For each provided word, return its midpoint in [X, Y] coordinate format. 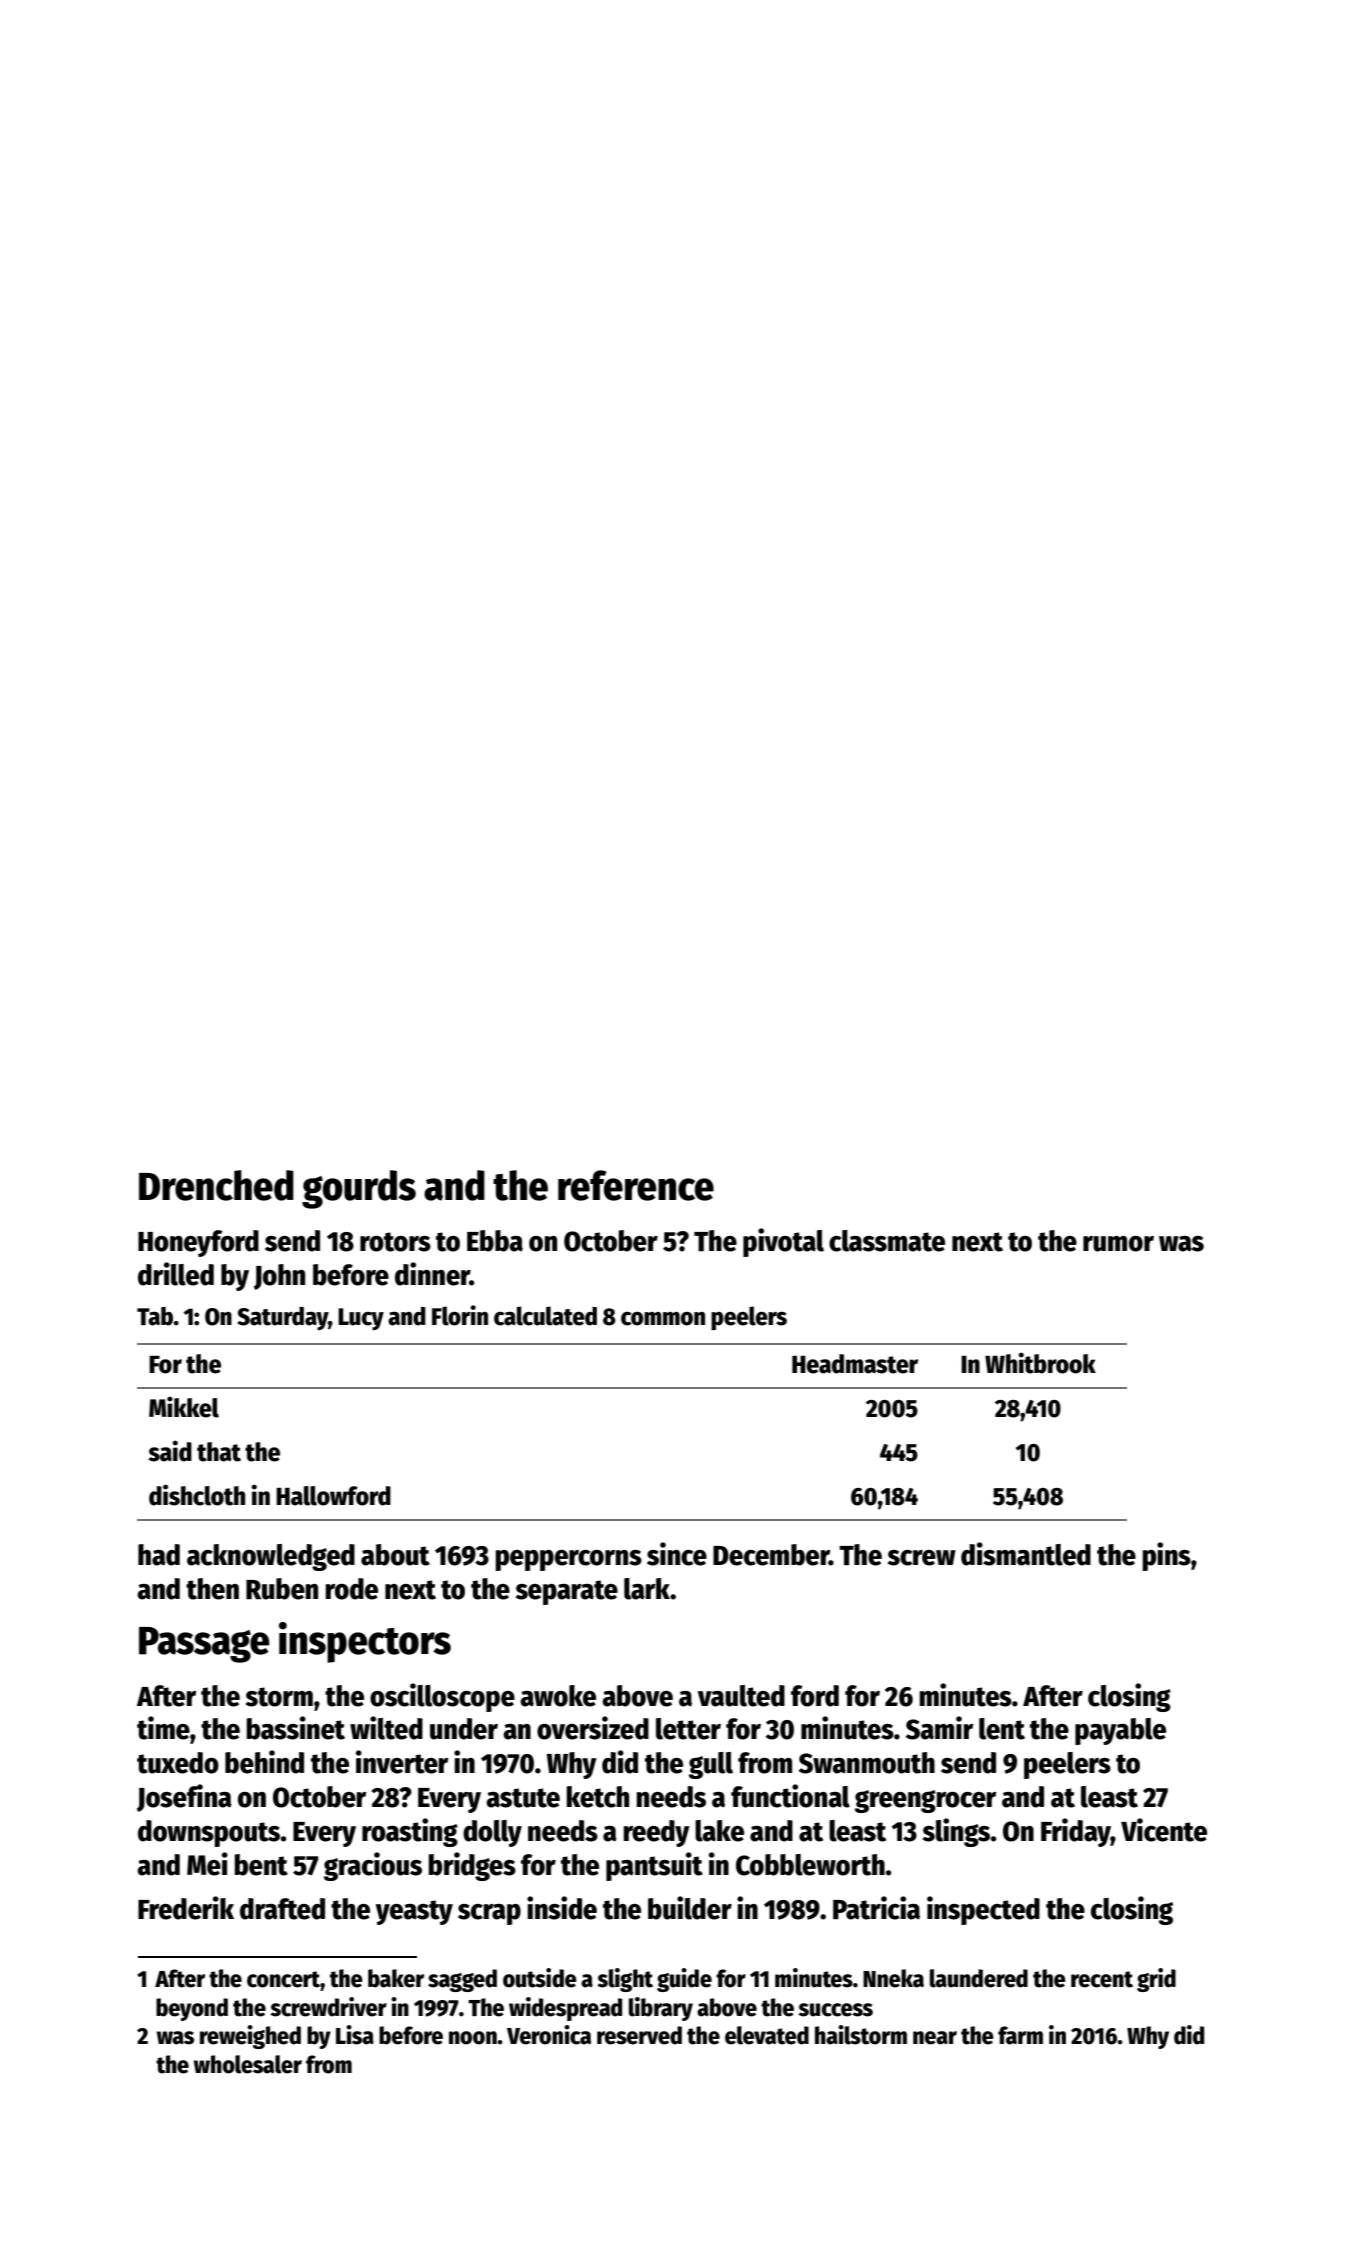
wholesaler [247, 2064]
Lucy [361, 1319]
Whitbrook [1040, 1363]
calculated [545, 1316]
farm [1020, 2035]
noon [473, 2038]
